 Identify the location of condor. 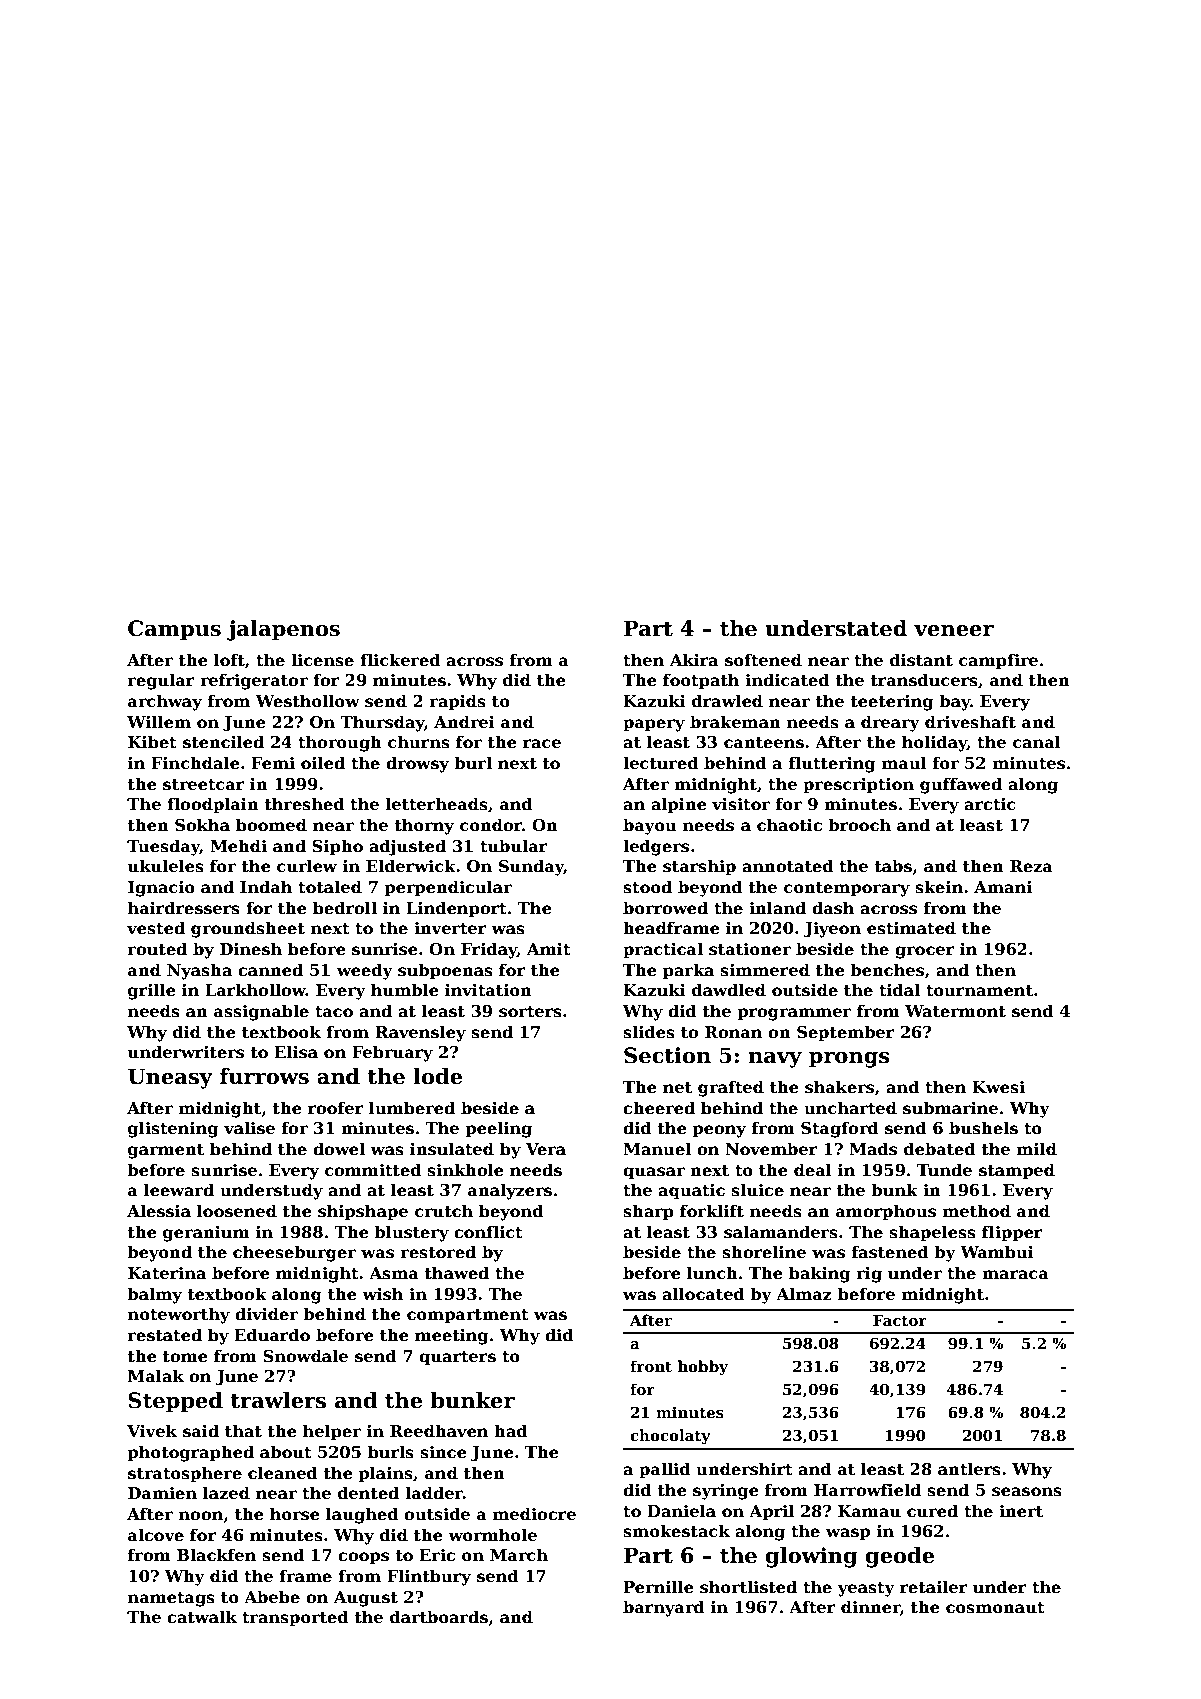
(491, 825).
